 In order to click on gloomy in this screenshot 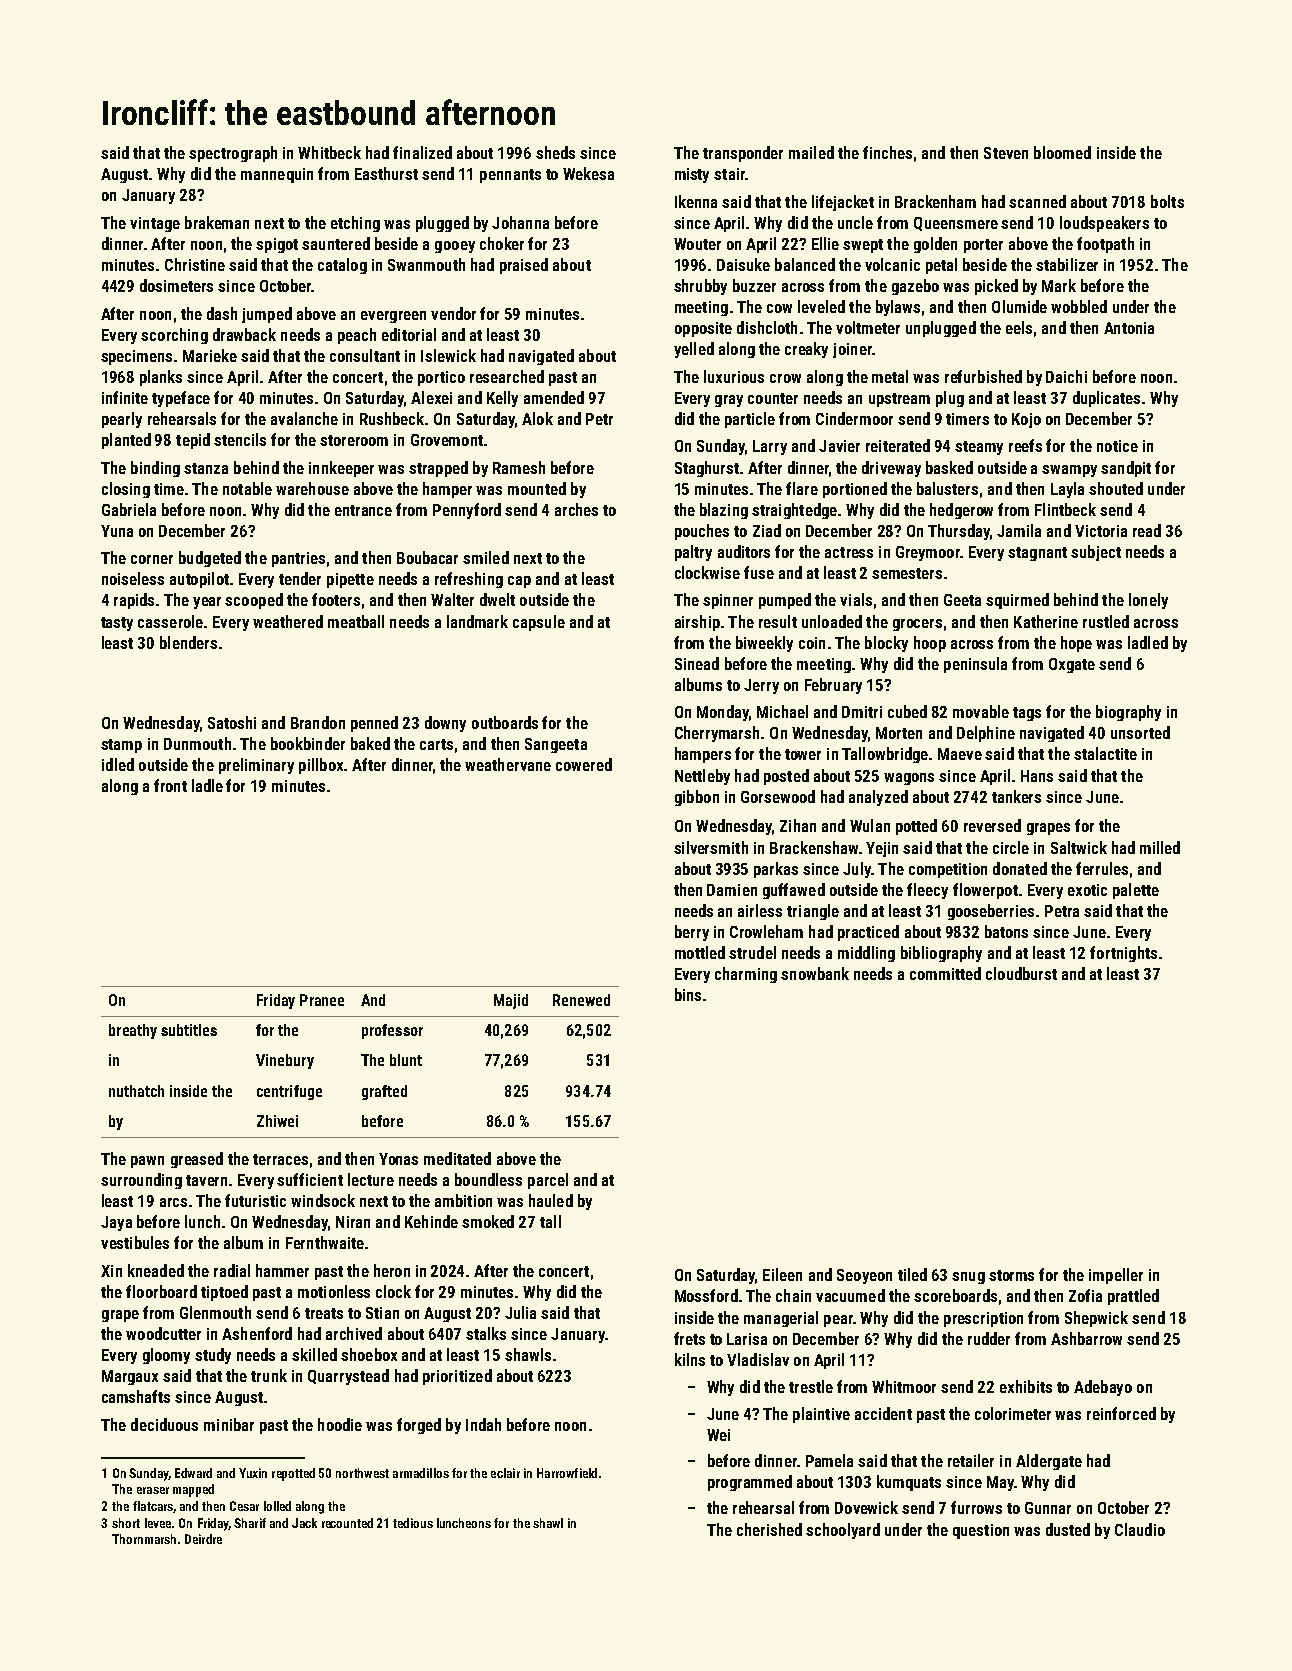, I will do `click(166, 1356)`.
